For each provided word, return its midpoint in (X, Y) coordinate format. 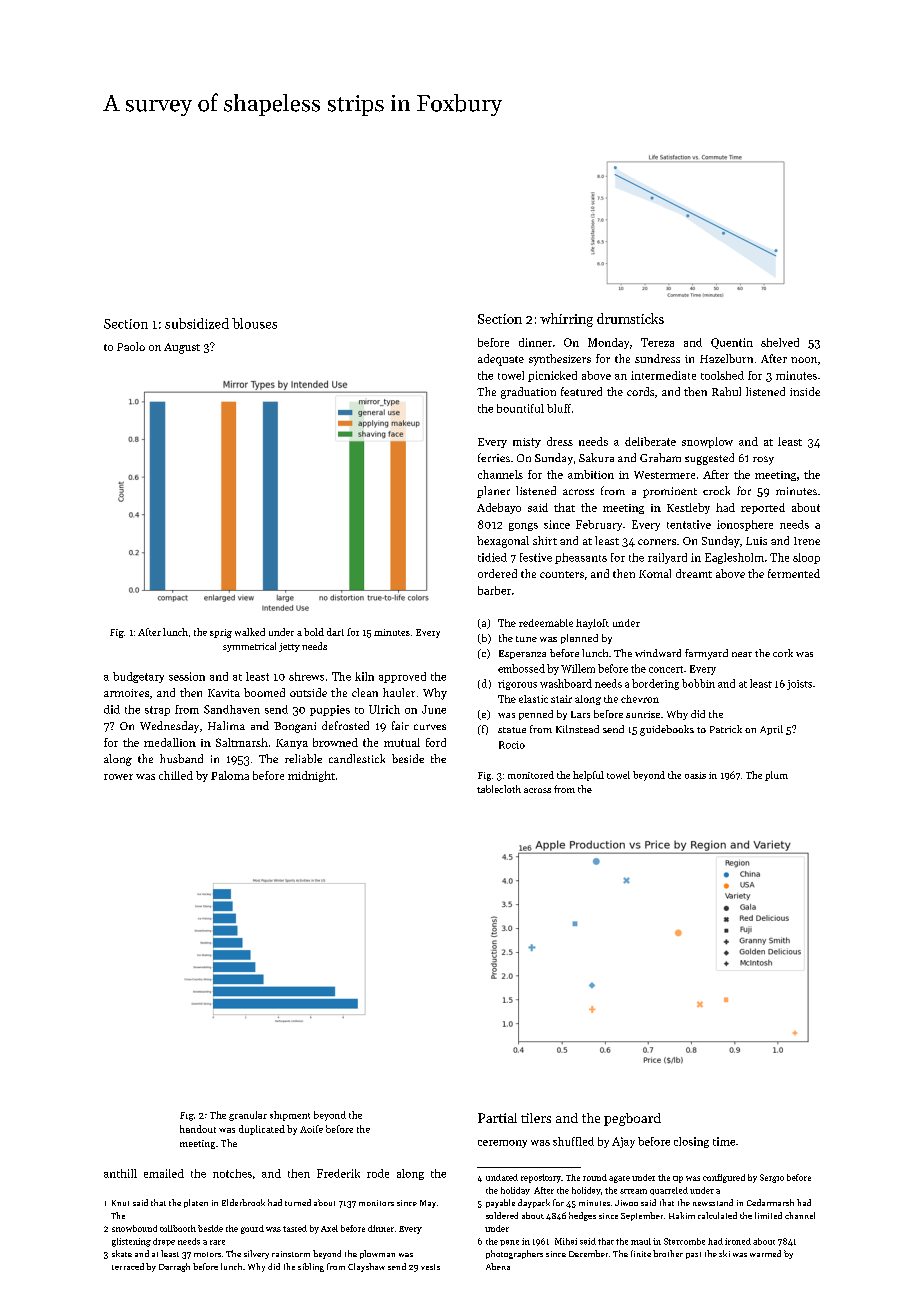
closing (691, 1142)
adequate (501, 360)
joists (799, 685)
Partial (497, 1118)
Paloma (230, 775)
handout (198, 1129)
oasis (695, 775)
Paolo (131, 346)
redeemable (546, 623)
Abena (498, 1266)
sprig (221, 633)
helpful (588, 776)
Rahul (726, 391)
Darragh (174, 1267)
